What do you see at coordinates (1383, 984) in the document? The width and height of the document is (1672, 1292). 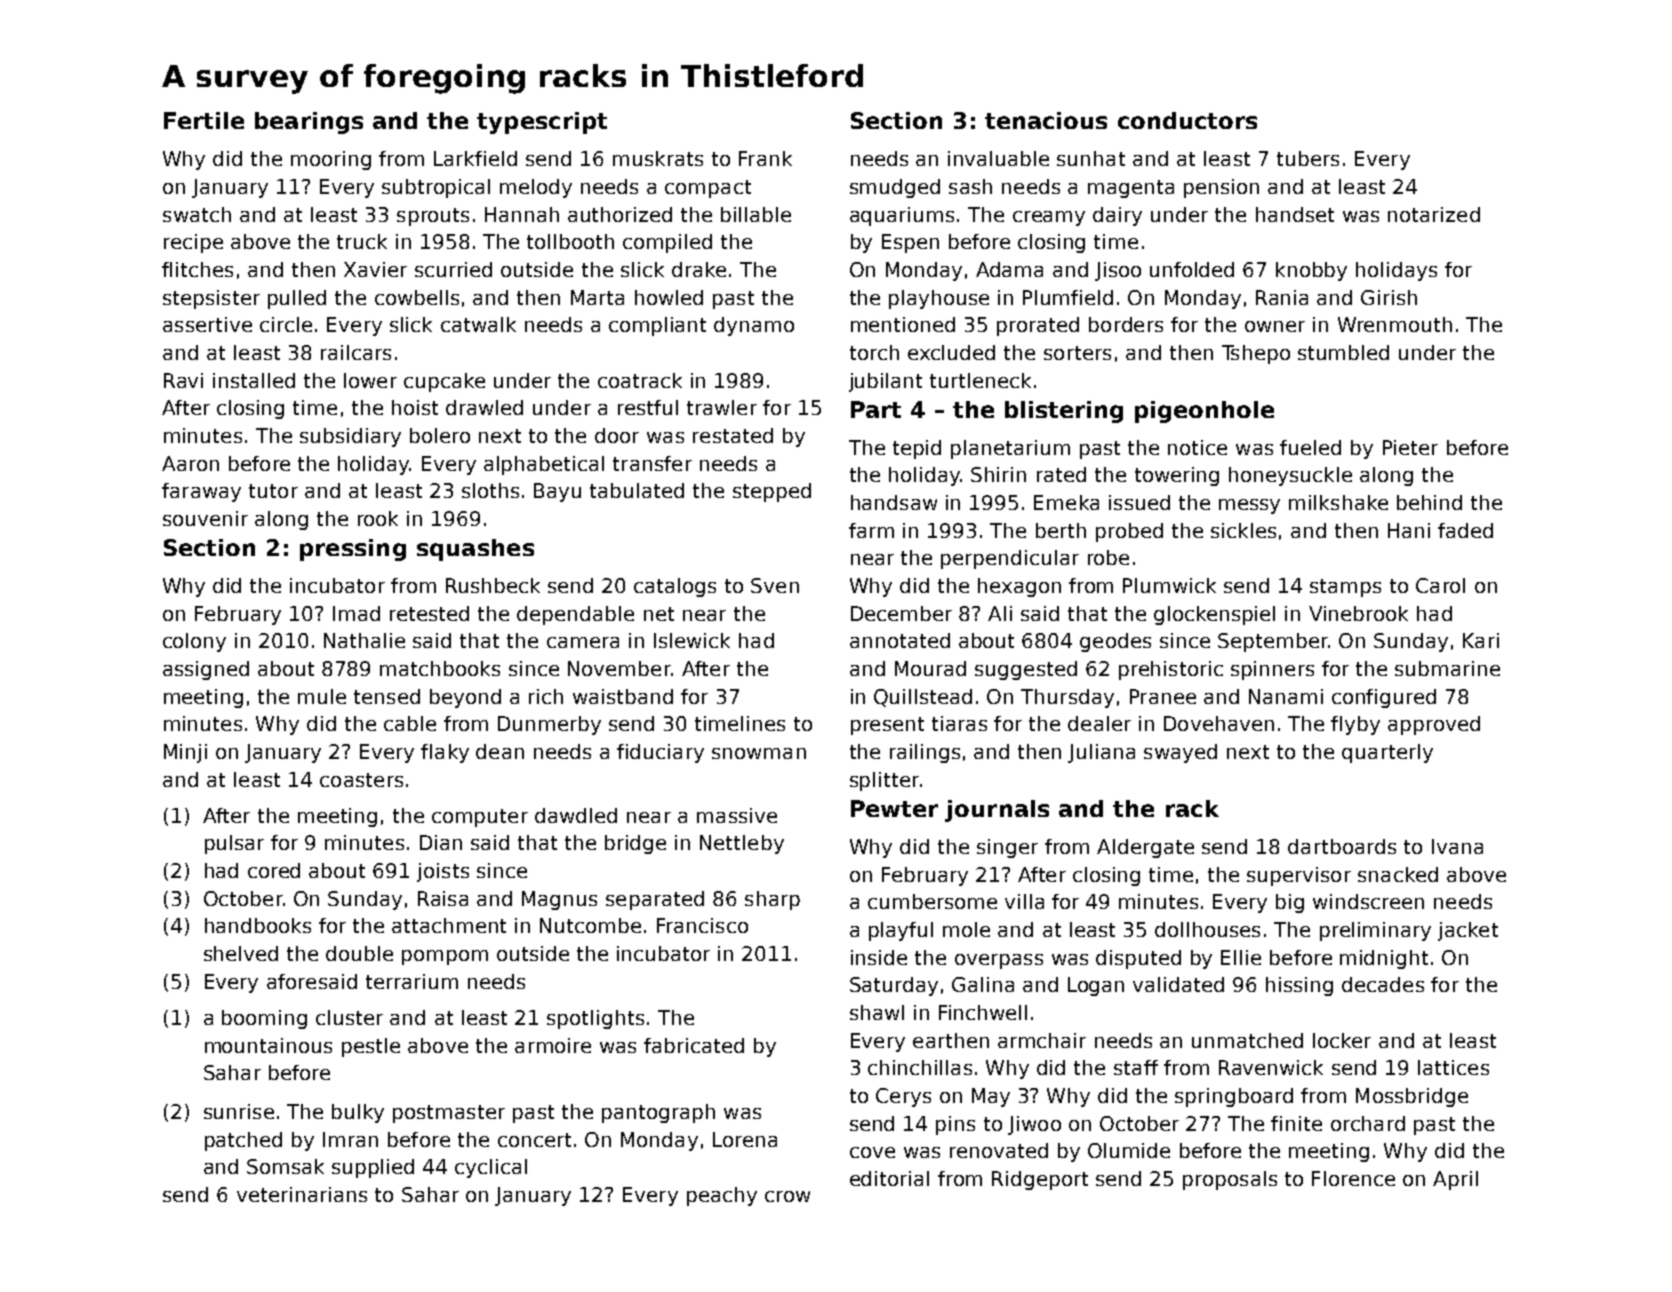 I see `decades` at bounding box center [1383, 984].
